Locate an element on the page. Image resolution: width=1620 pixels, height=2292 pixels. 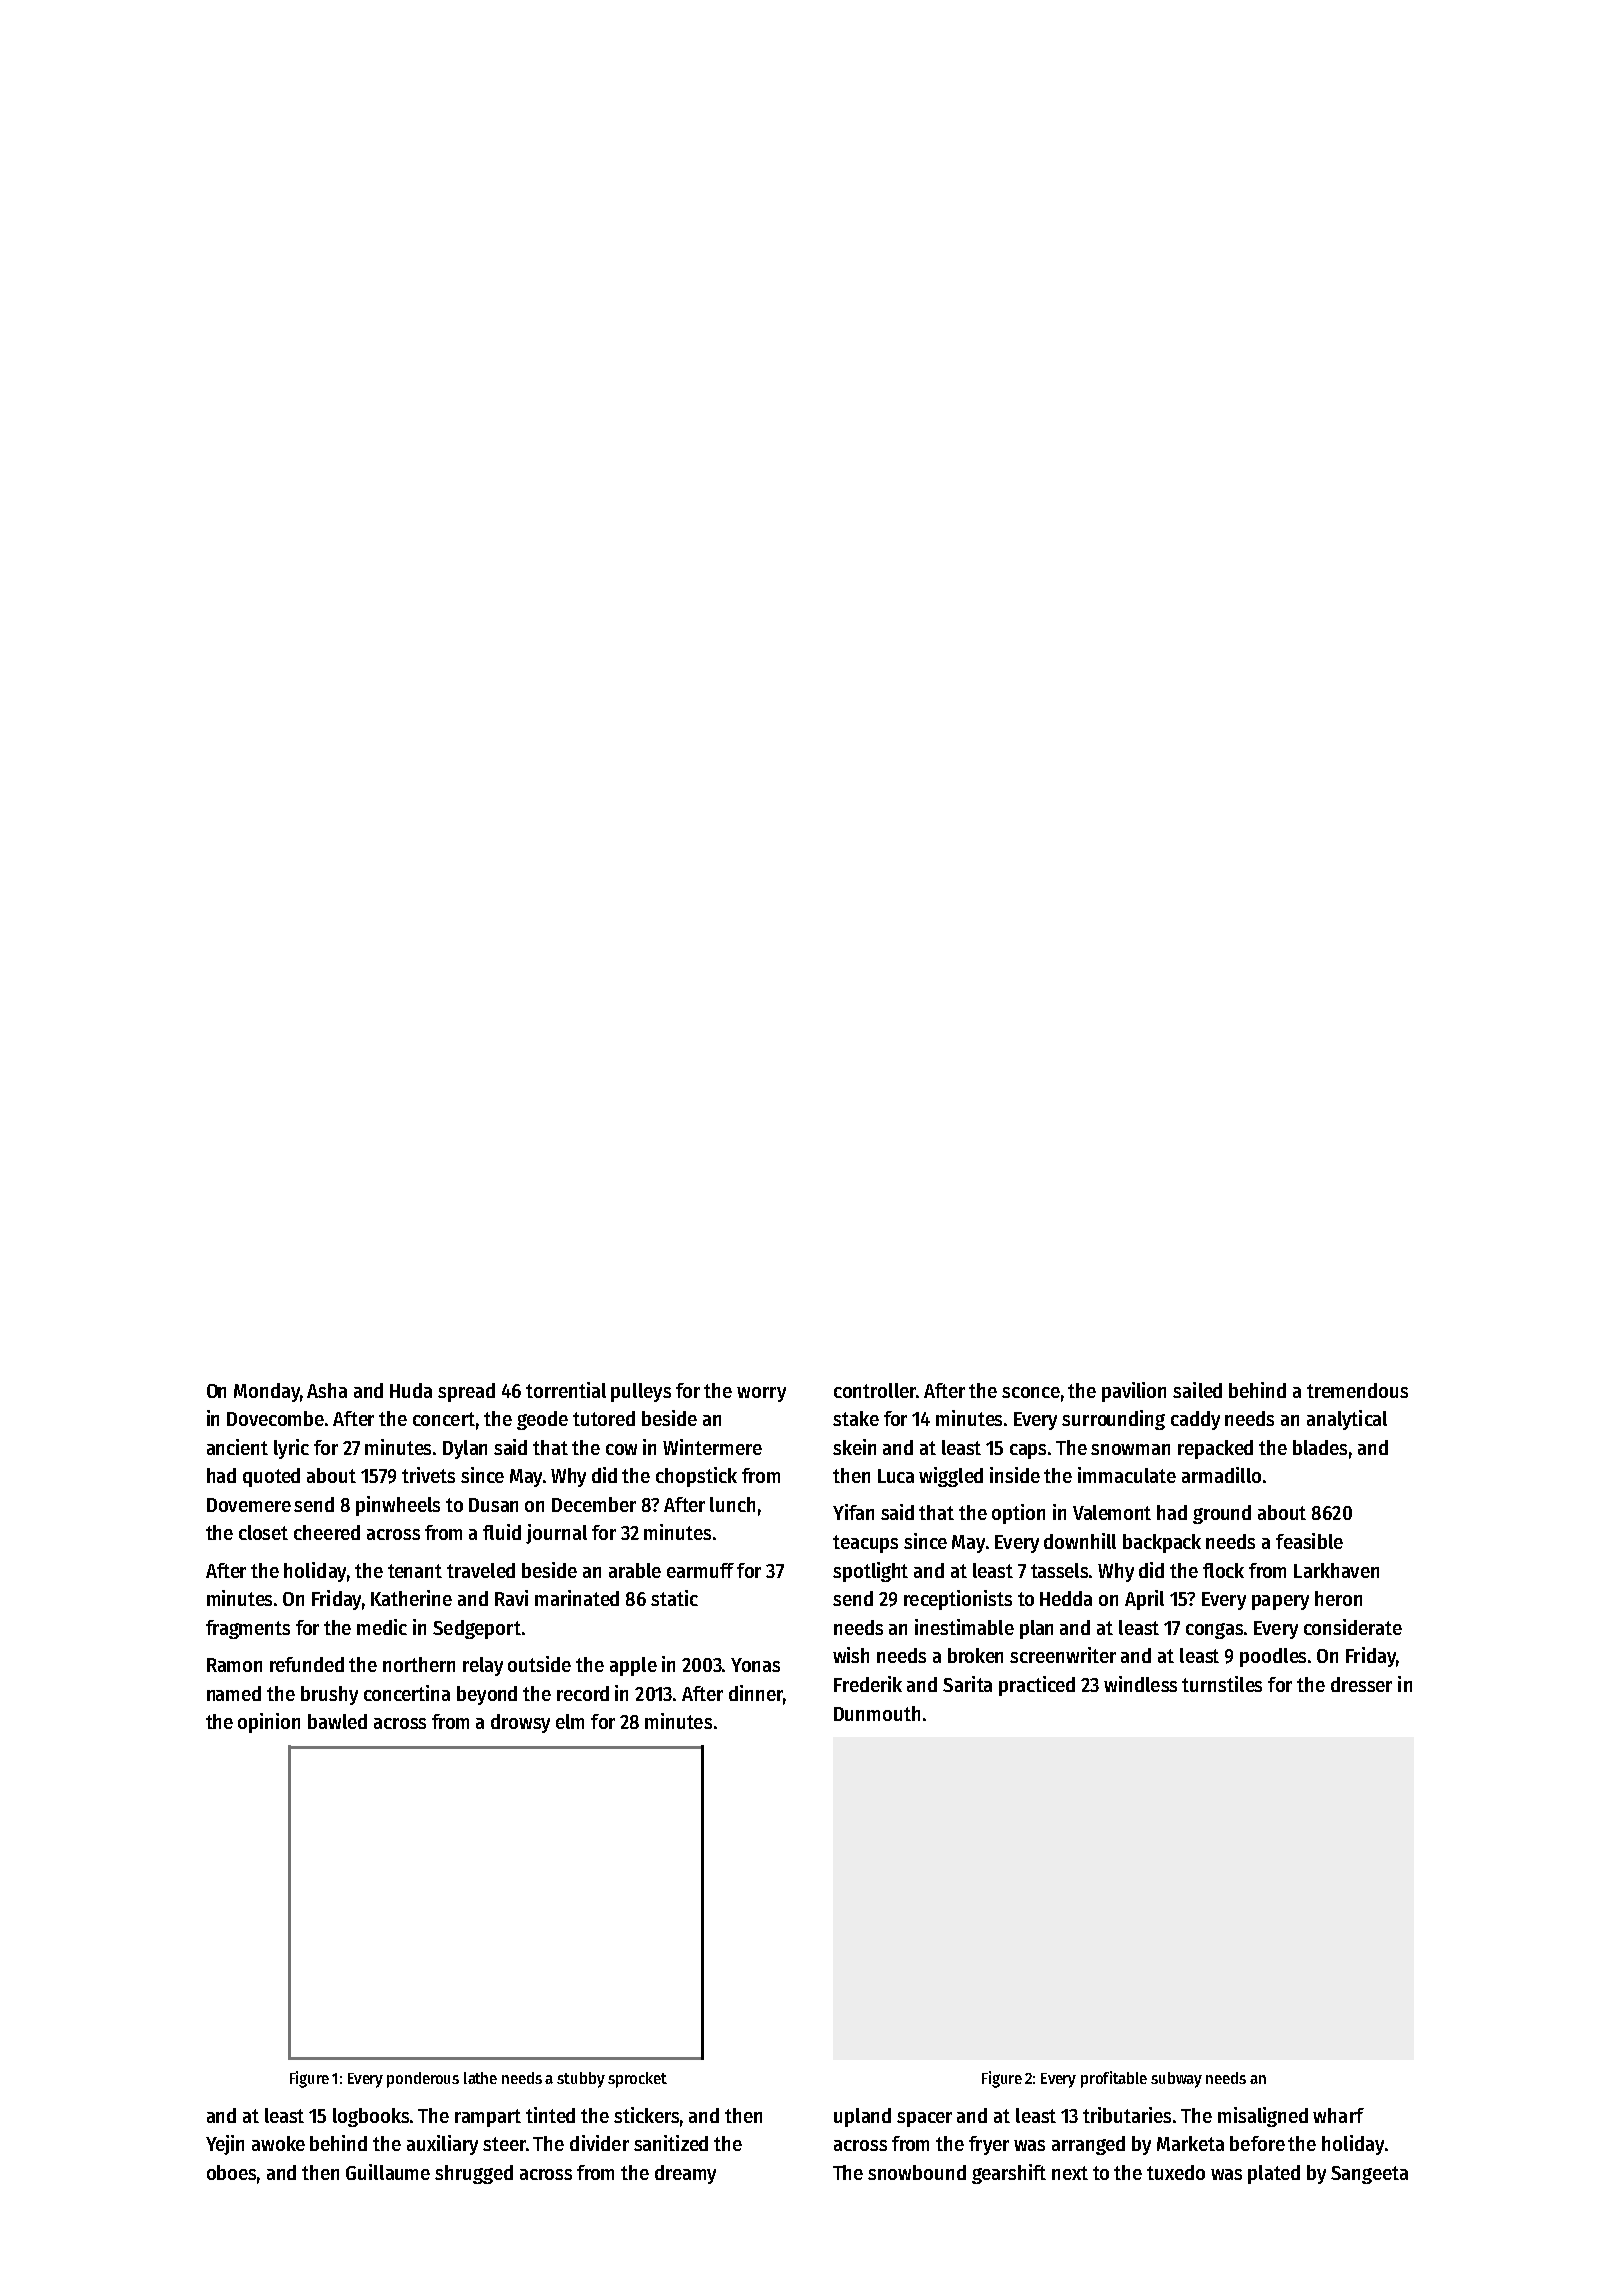
Dunmouth is located at coordinates (877, 1713).
